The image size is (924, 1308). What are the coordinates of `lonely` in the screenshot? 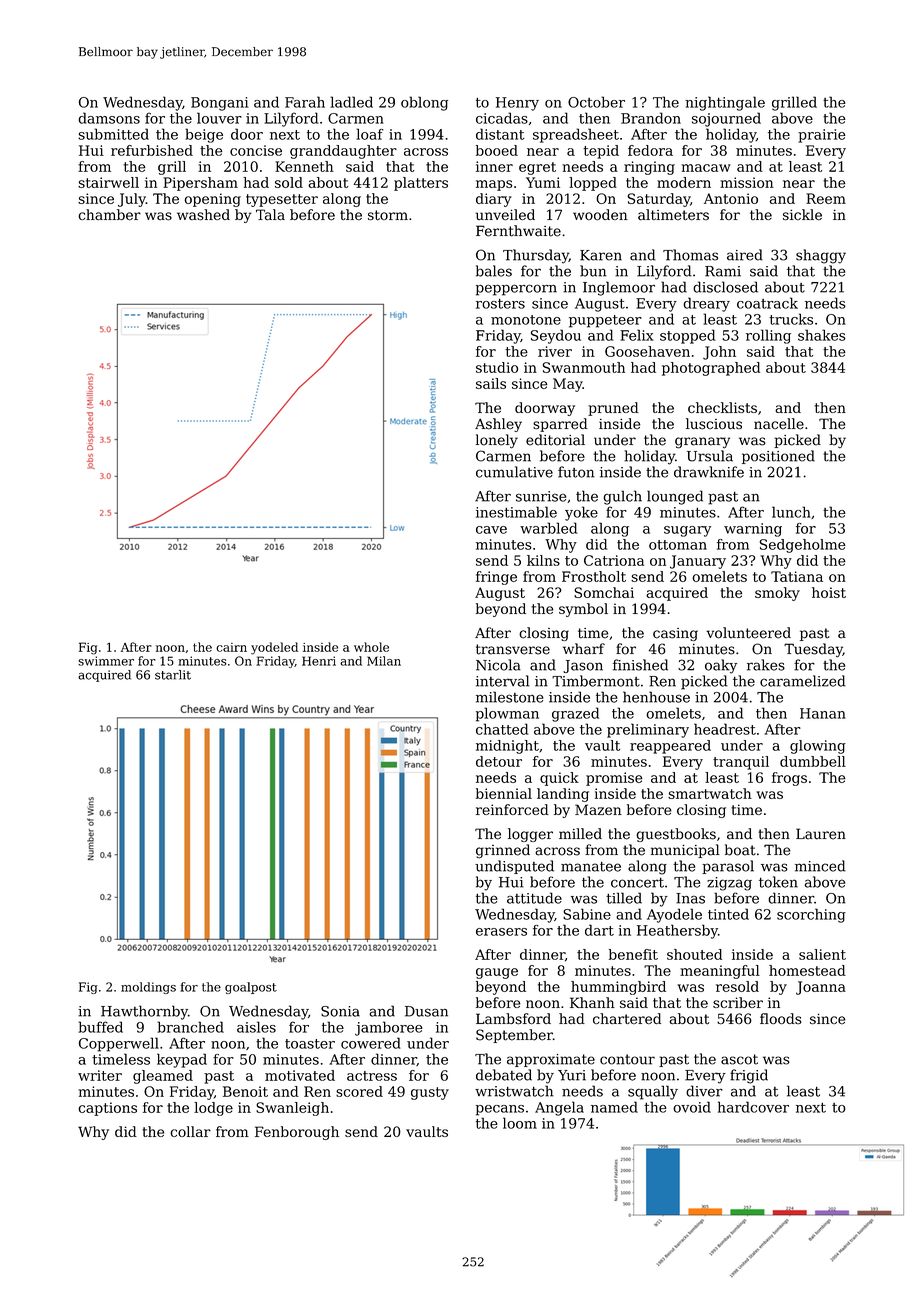 It's located at (497, 441).
